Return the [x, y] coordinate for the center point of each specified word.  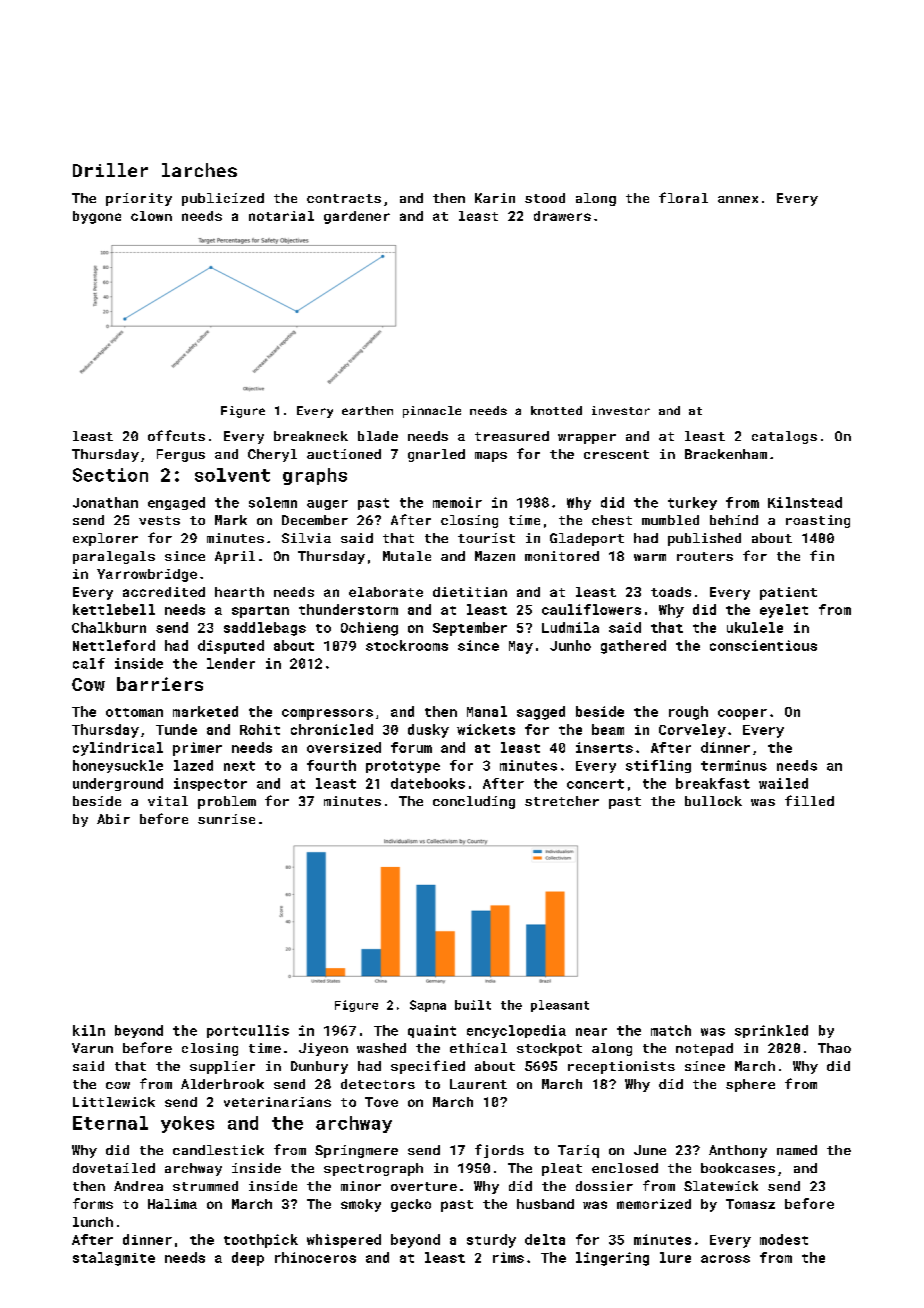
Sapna [428, 1006]
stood [545, 198]
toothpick [261, 1241]
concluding [474, 802]
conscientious [763, 645]
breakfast [713, 783]
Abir [113, 819]
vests [159, 520]
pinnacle [432, 412]
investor [621, 410]
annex [738, 199]
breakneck [311, 436]
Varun [92, 1048]
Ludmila [570, 627]
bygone [97, 217]
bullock [713, 801]
